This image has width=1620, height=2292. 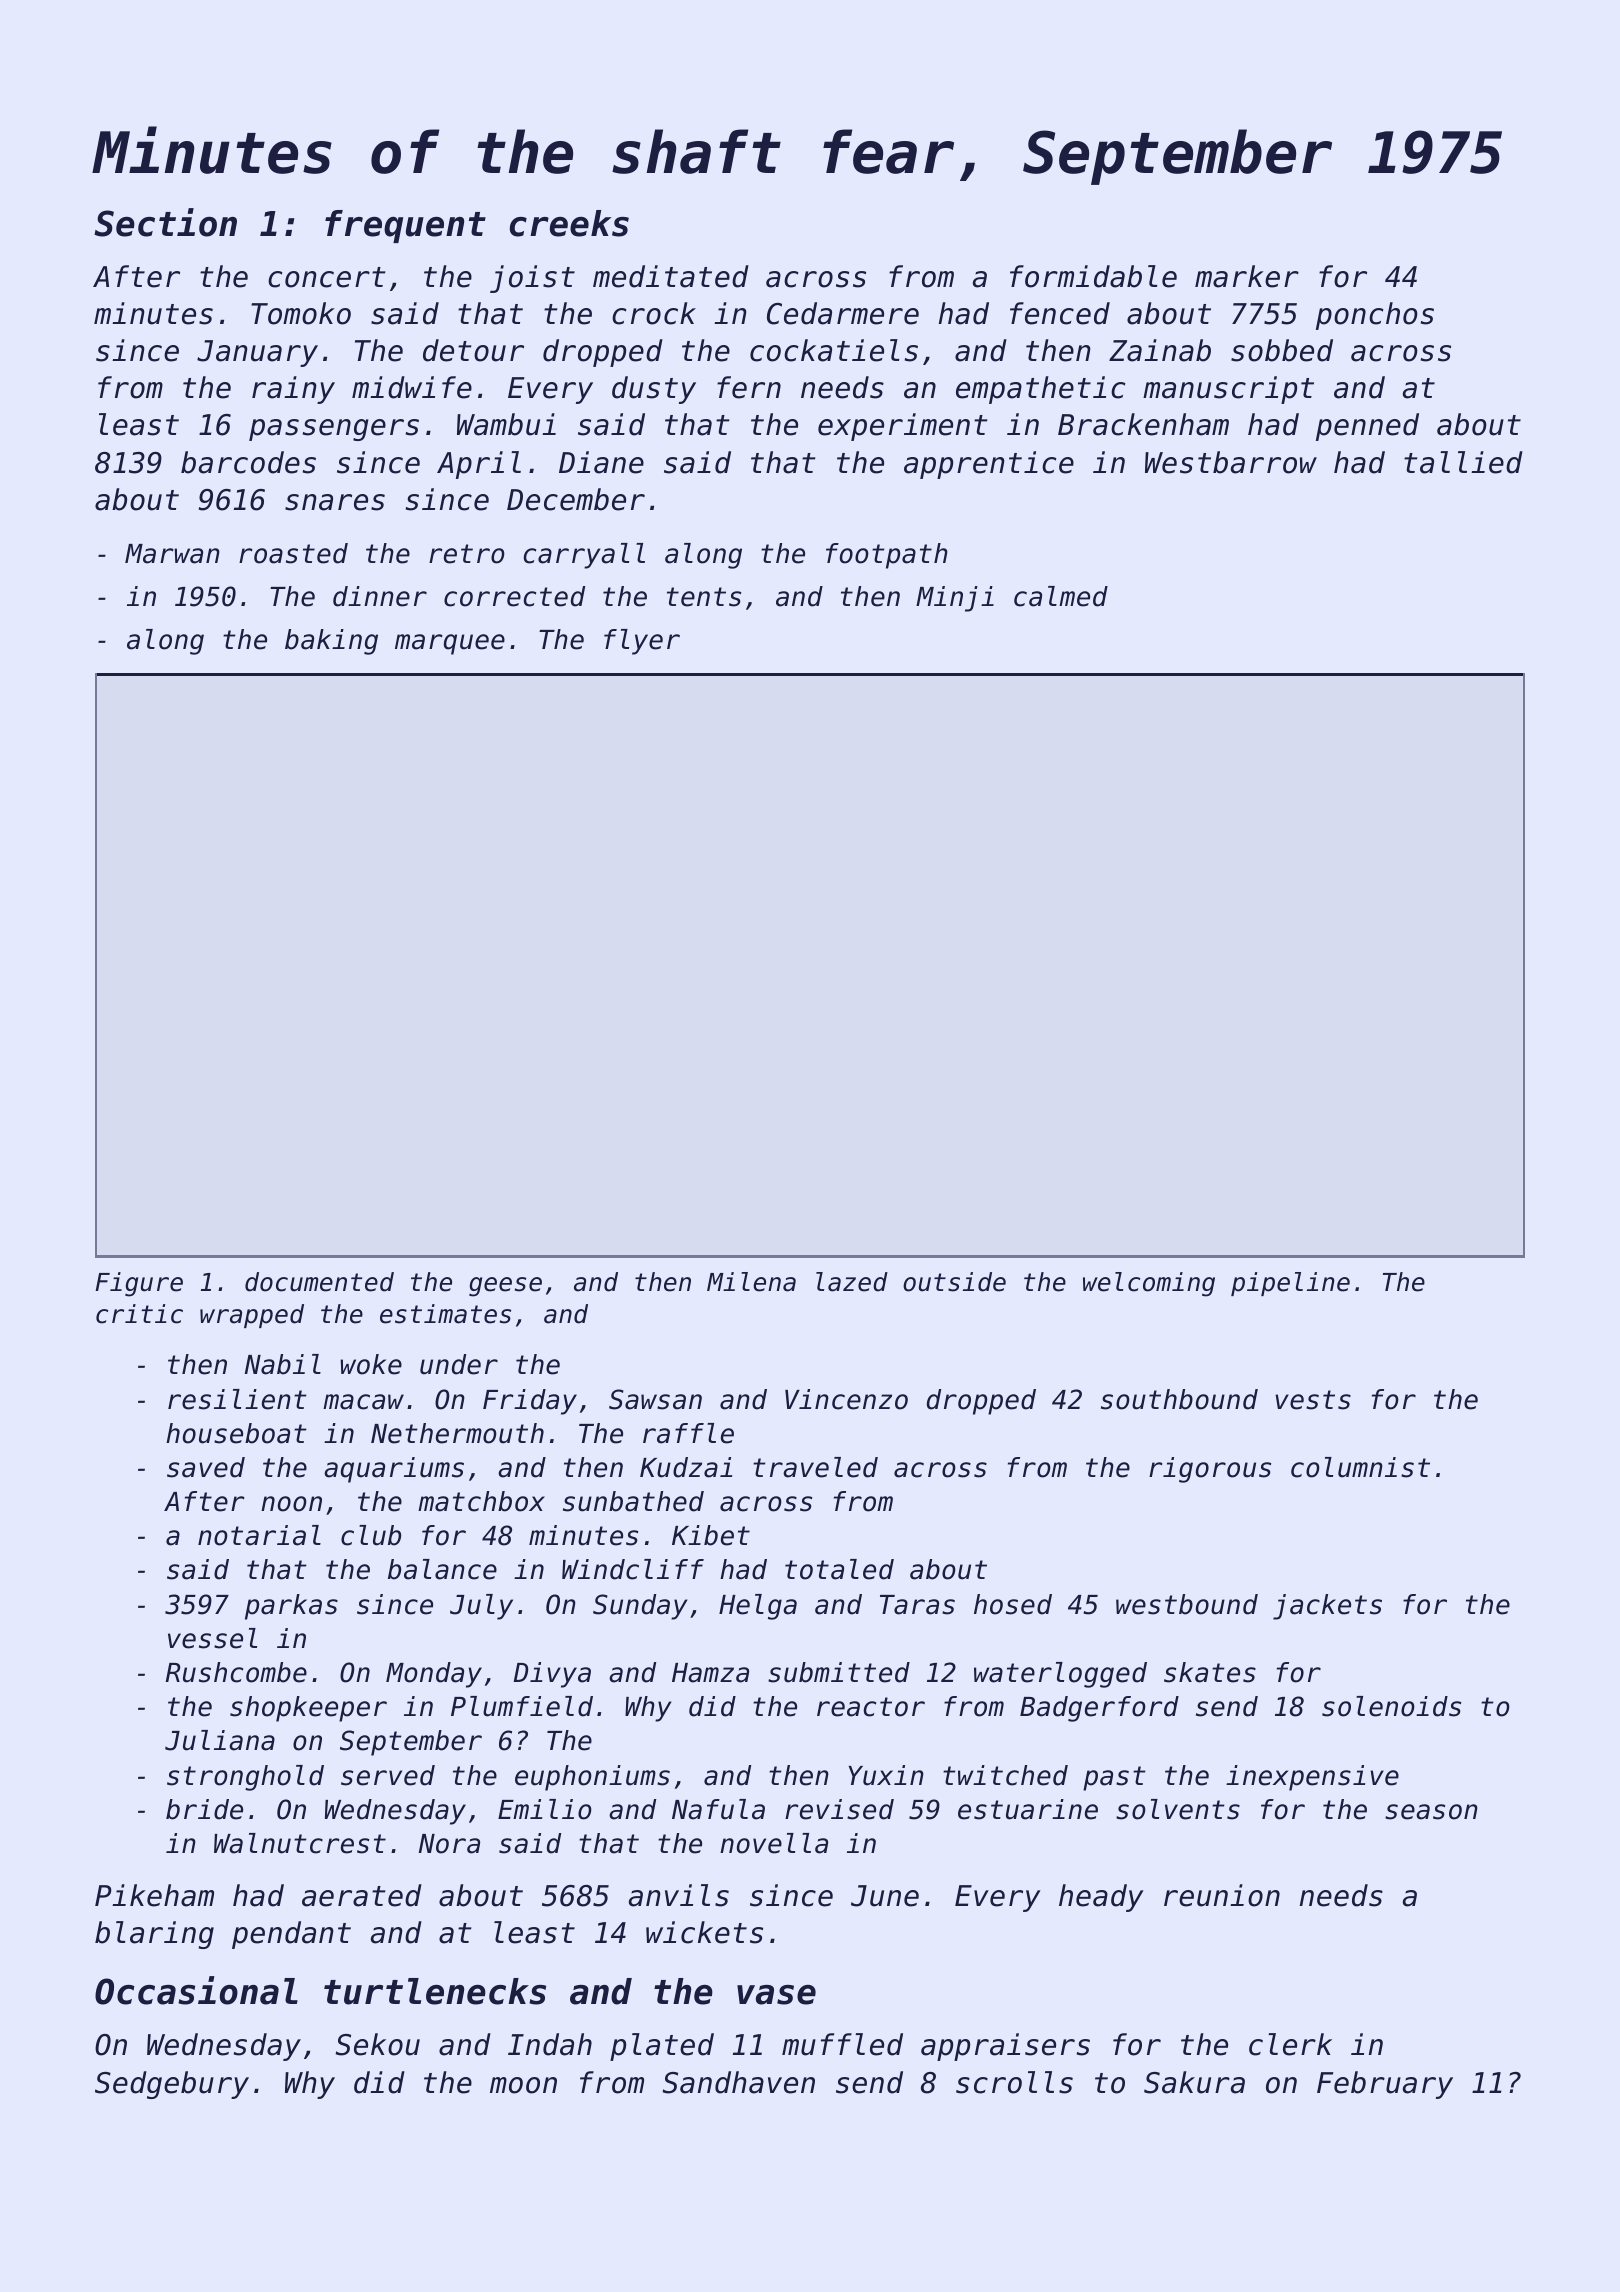 What do you see at coordinates (545, 1809) in the image?
I see `Emilio` at bounding box center [545, 1809].
